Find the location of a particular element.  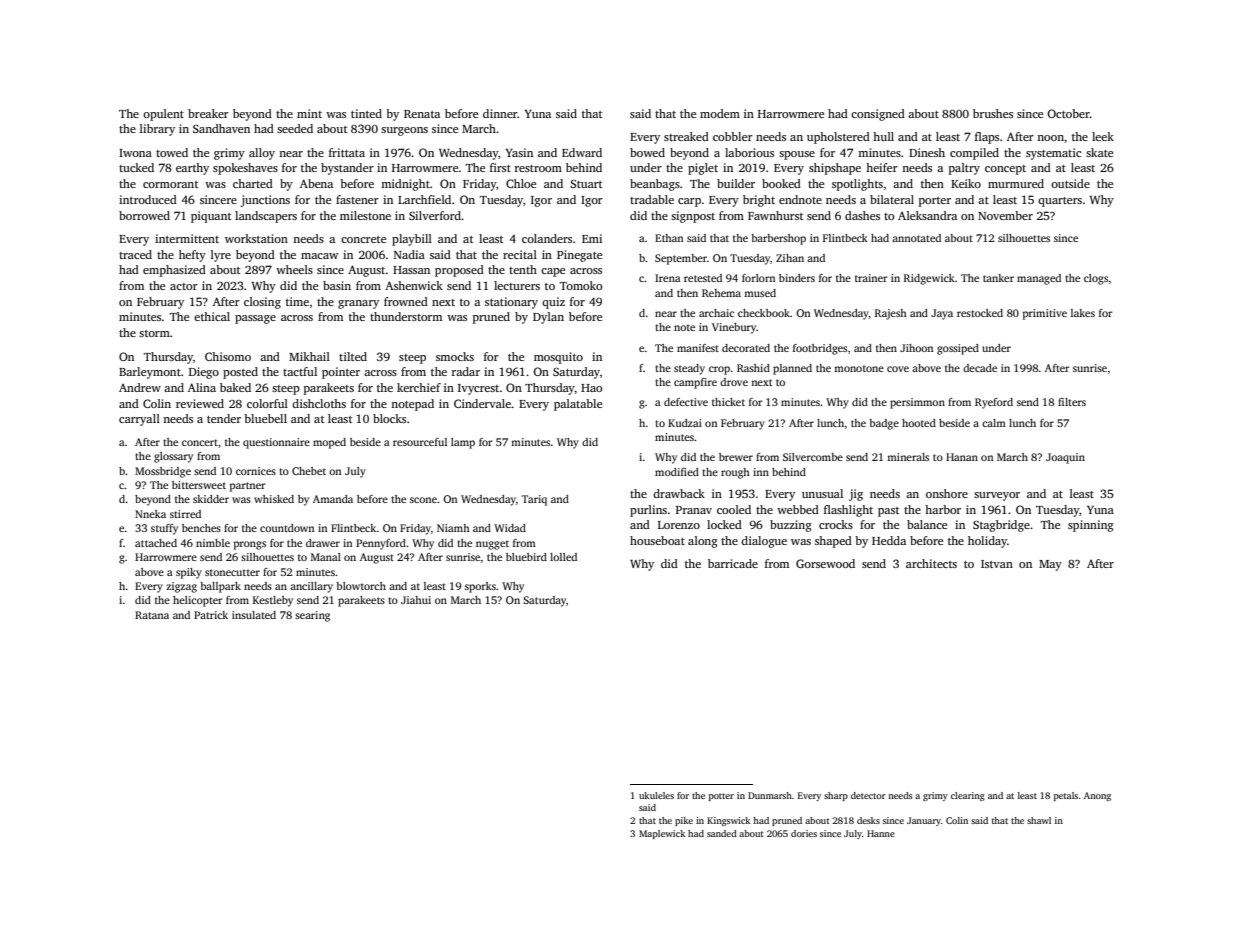

Irena is located at coordinates (668, 278).
